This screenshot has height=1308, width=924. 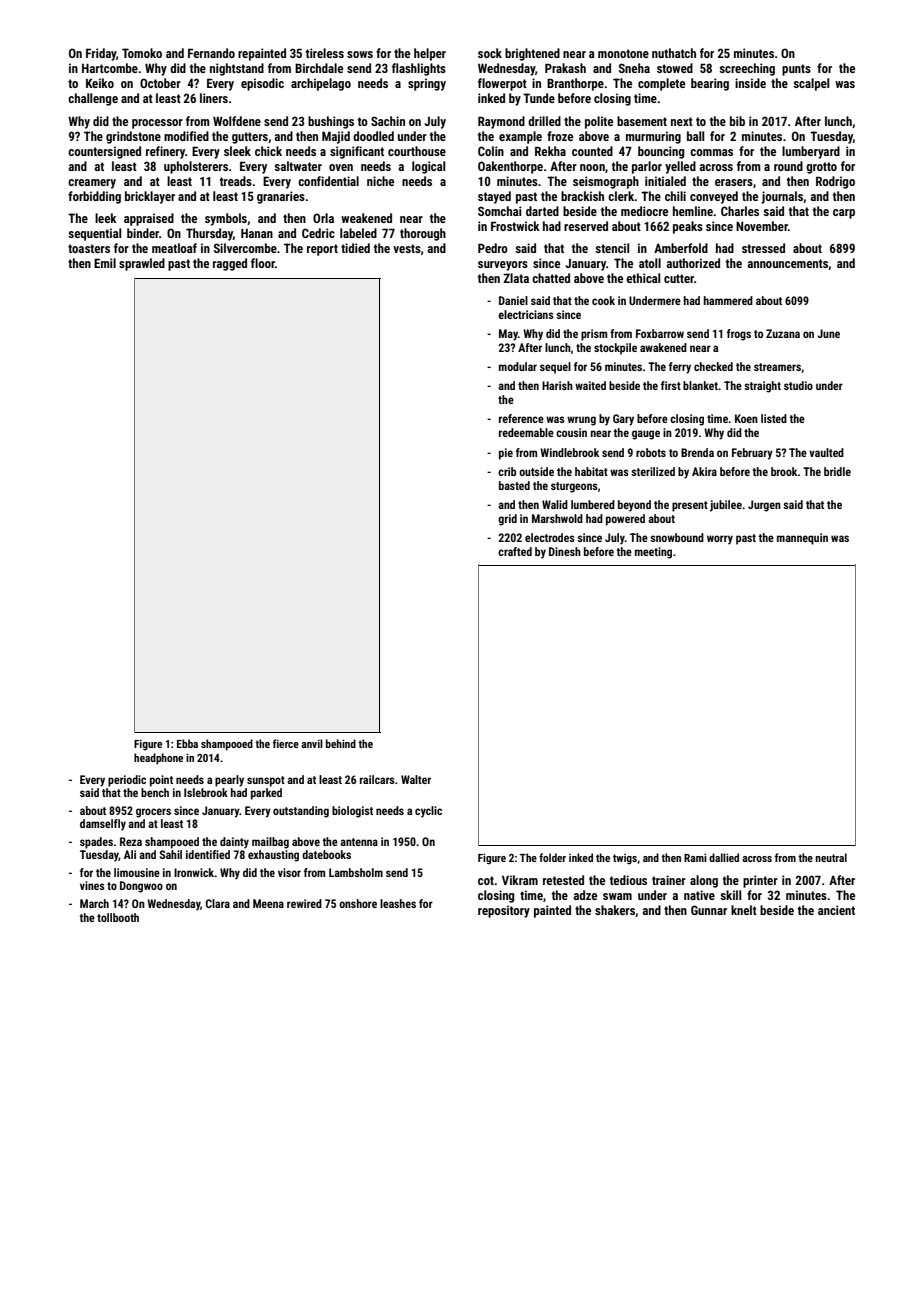 I want to click on Emil, so click(x=105, y=263).
